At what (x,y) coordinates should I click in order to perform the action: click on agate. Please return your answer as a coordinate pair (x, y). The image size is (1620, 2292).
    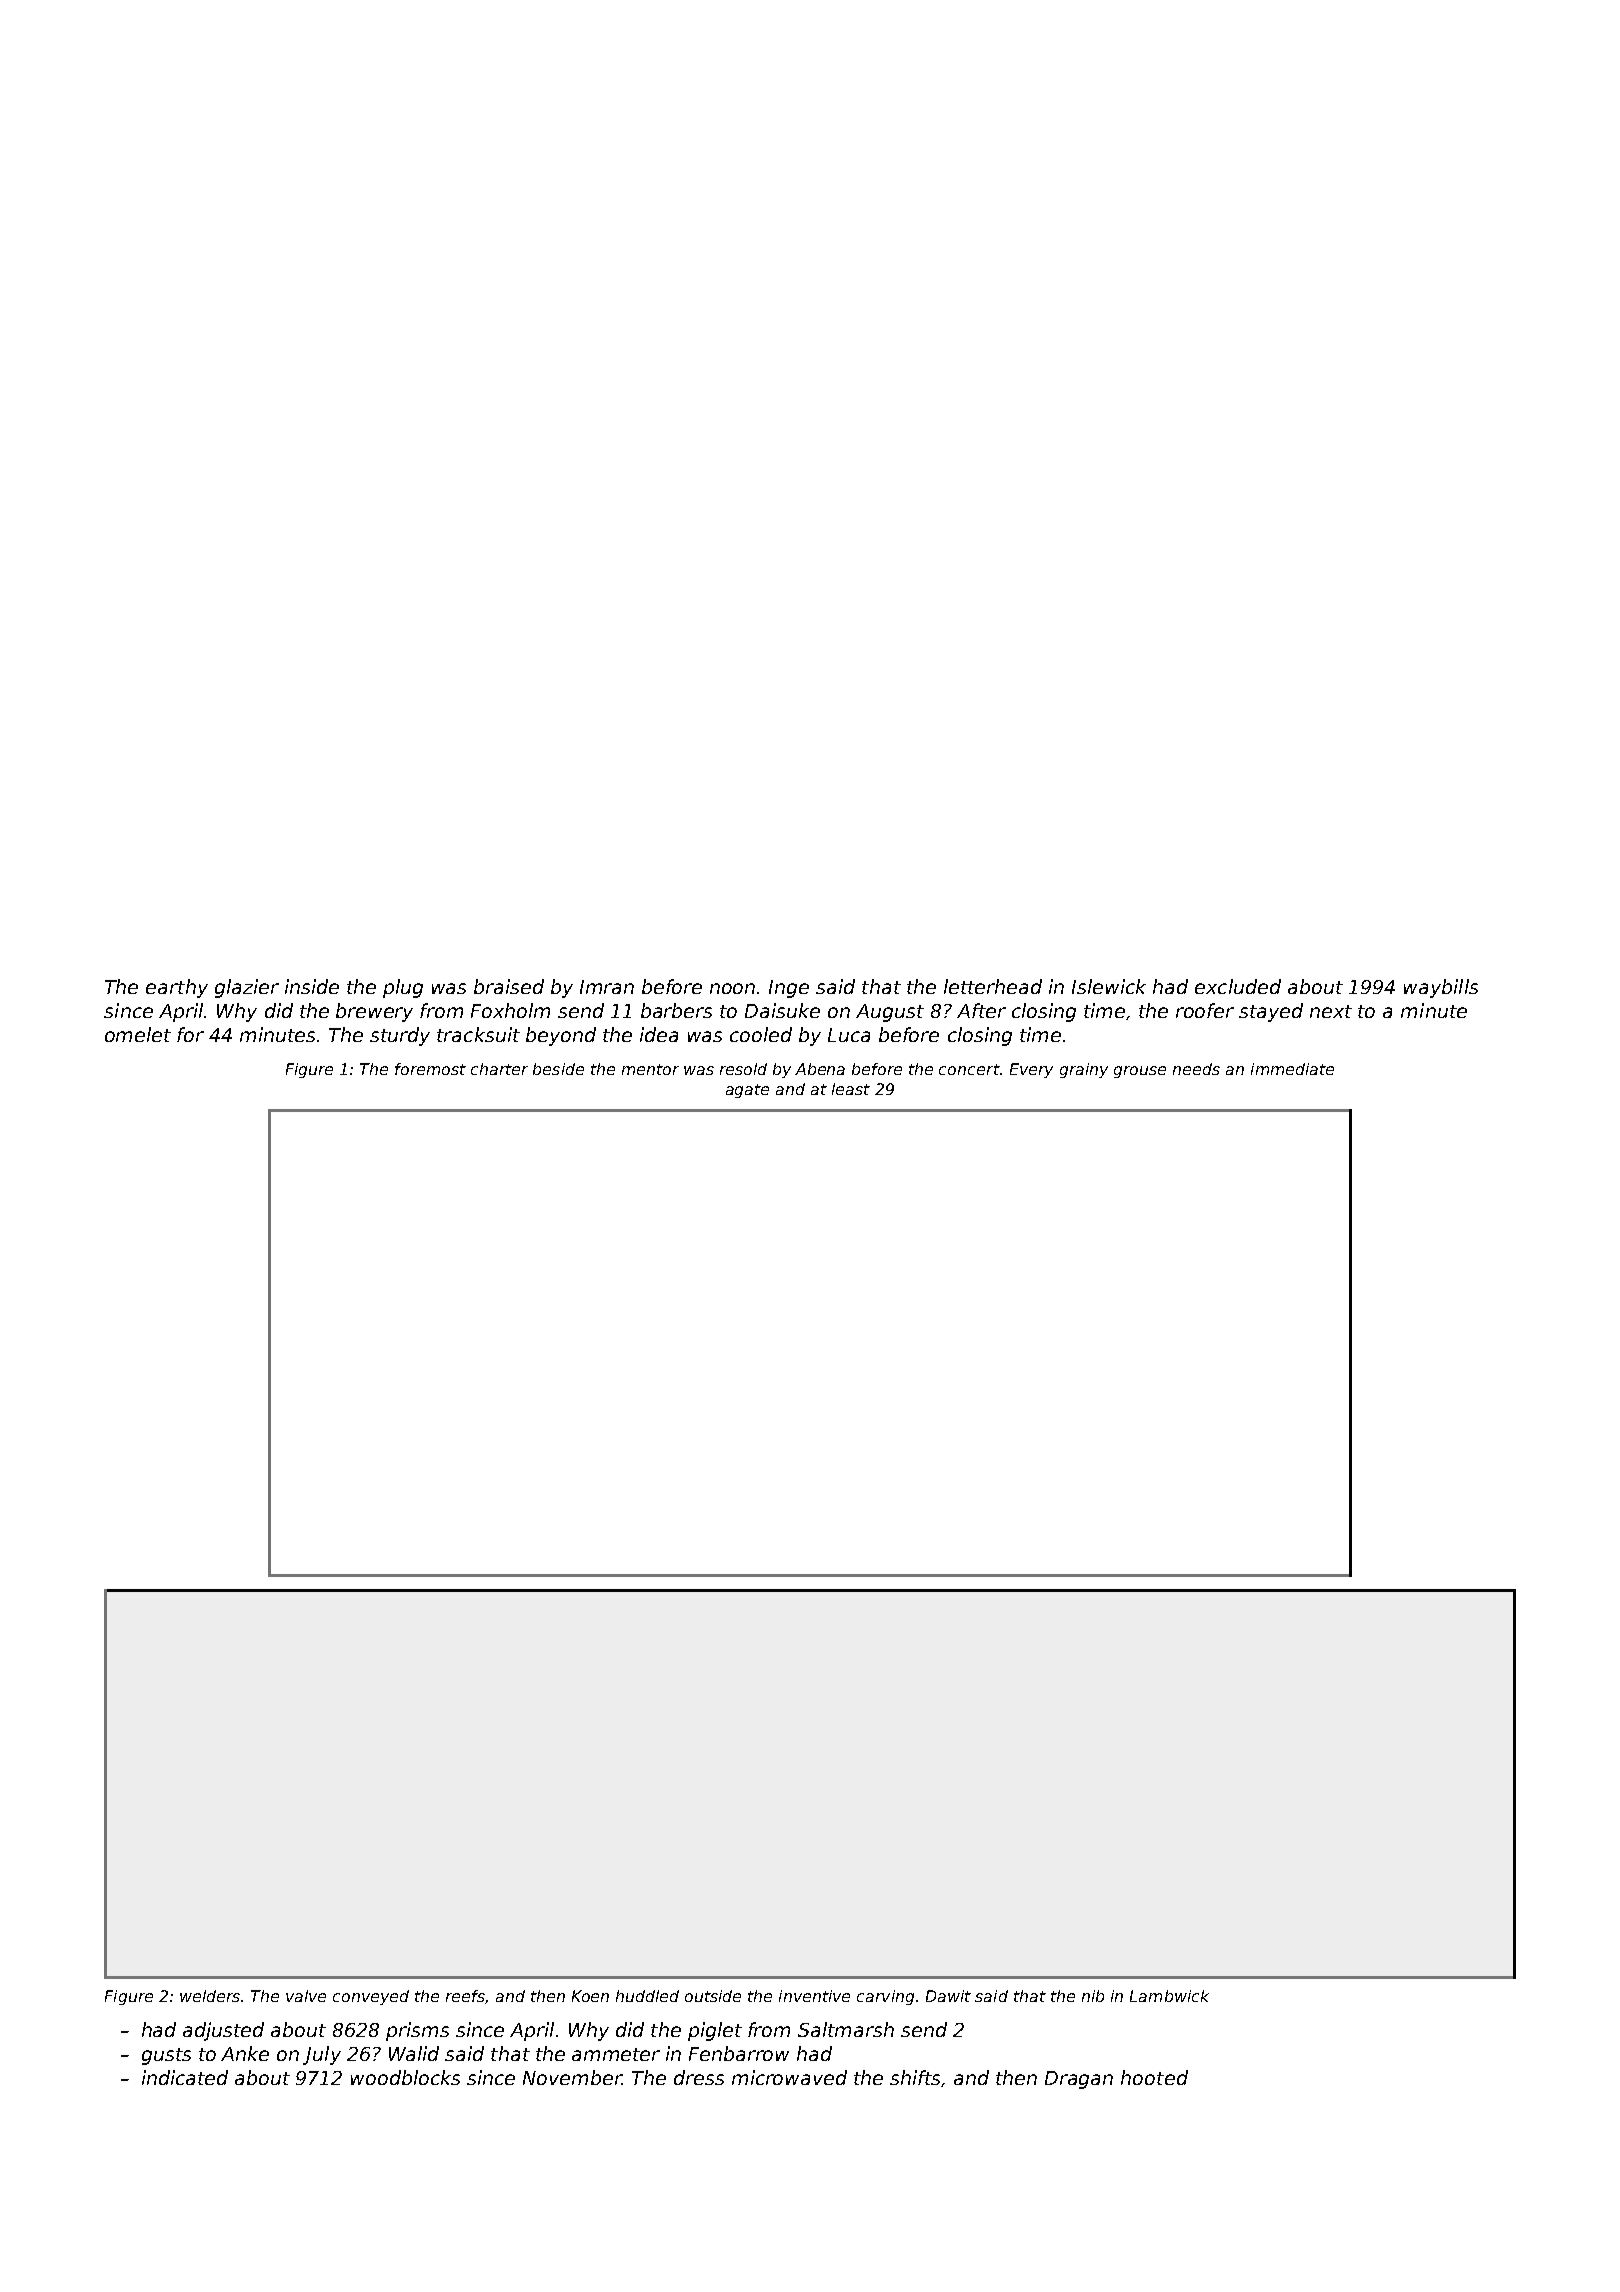
    Looking at the image, I should click on (747, 1091).
